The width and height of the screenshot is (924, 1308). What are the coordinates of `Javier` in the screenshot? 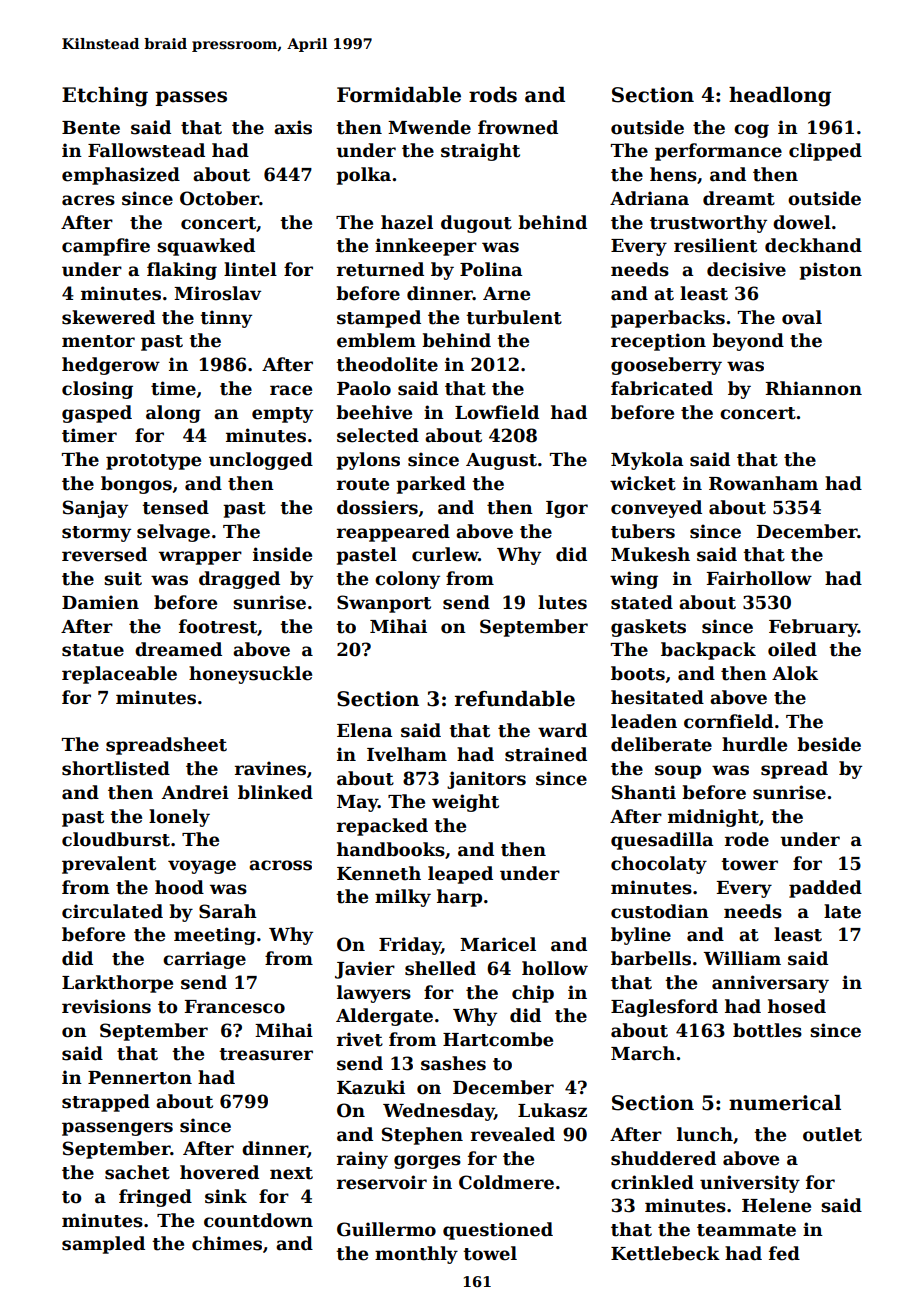 It's located at (365, 970).
